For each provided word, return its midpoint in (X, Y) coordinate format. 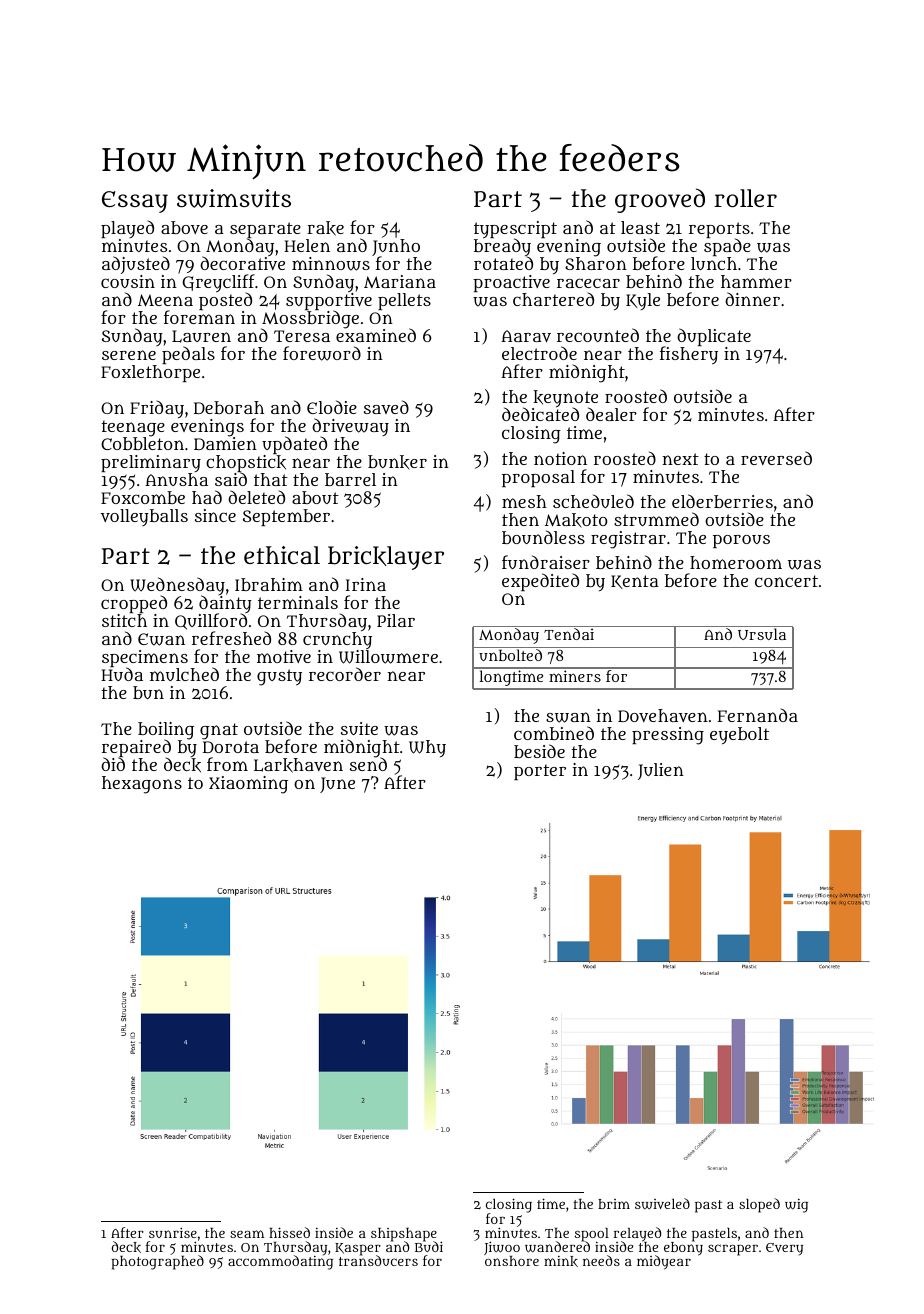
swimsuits (234, 198)
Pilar (396, 620)
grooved (660, 200)
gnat (219, 731)
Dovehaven (663, 715)
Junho (396, 247)
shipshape (404, 1235)
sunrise (173, 1232)
